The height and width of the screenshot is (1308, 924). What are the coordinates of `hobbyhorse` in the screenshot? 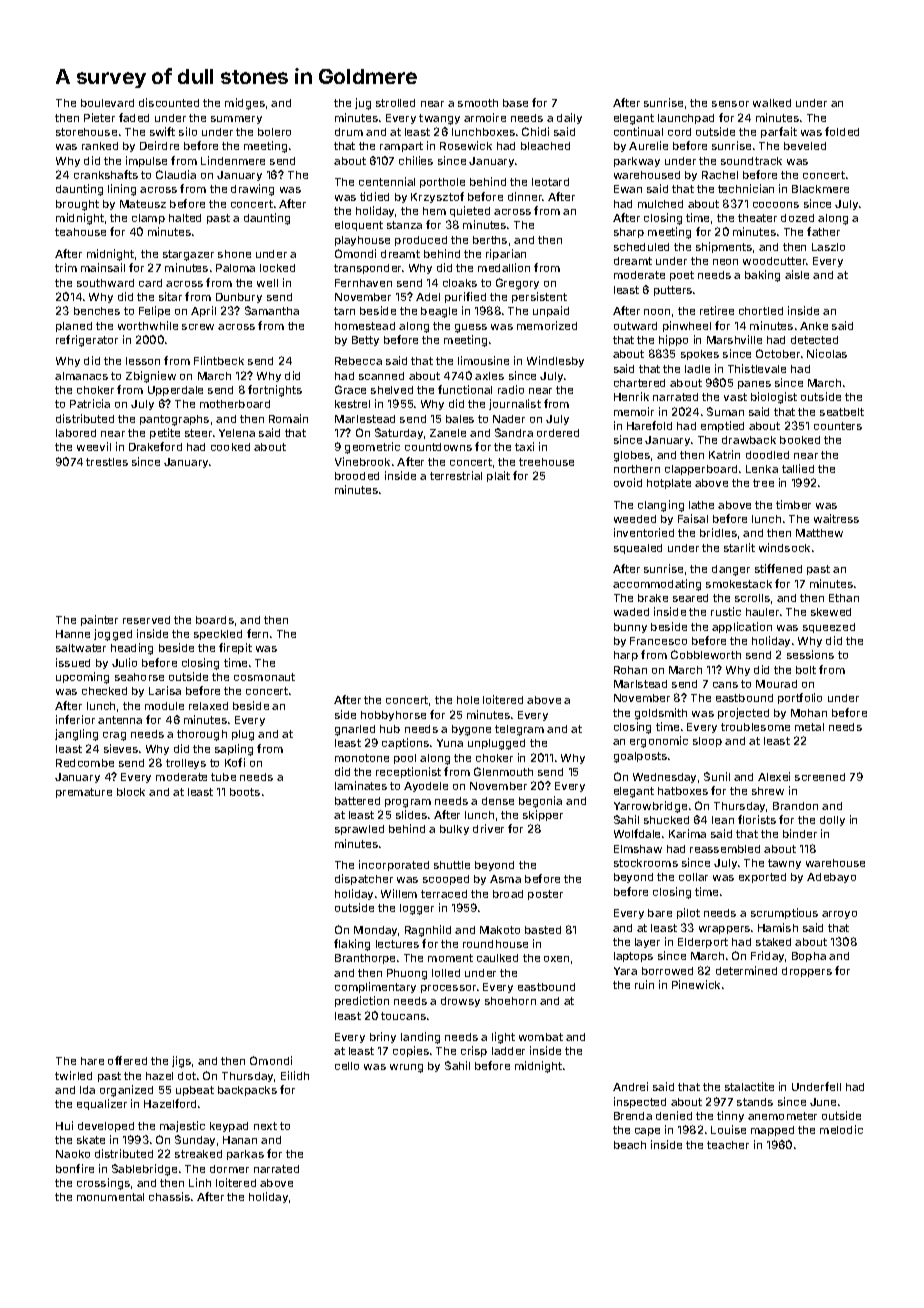 It's located at (393, 716).
